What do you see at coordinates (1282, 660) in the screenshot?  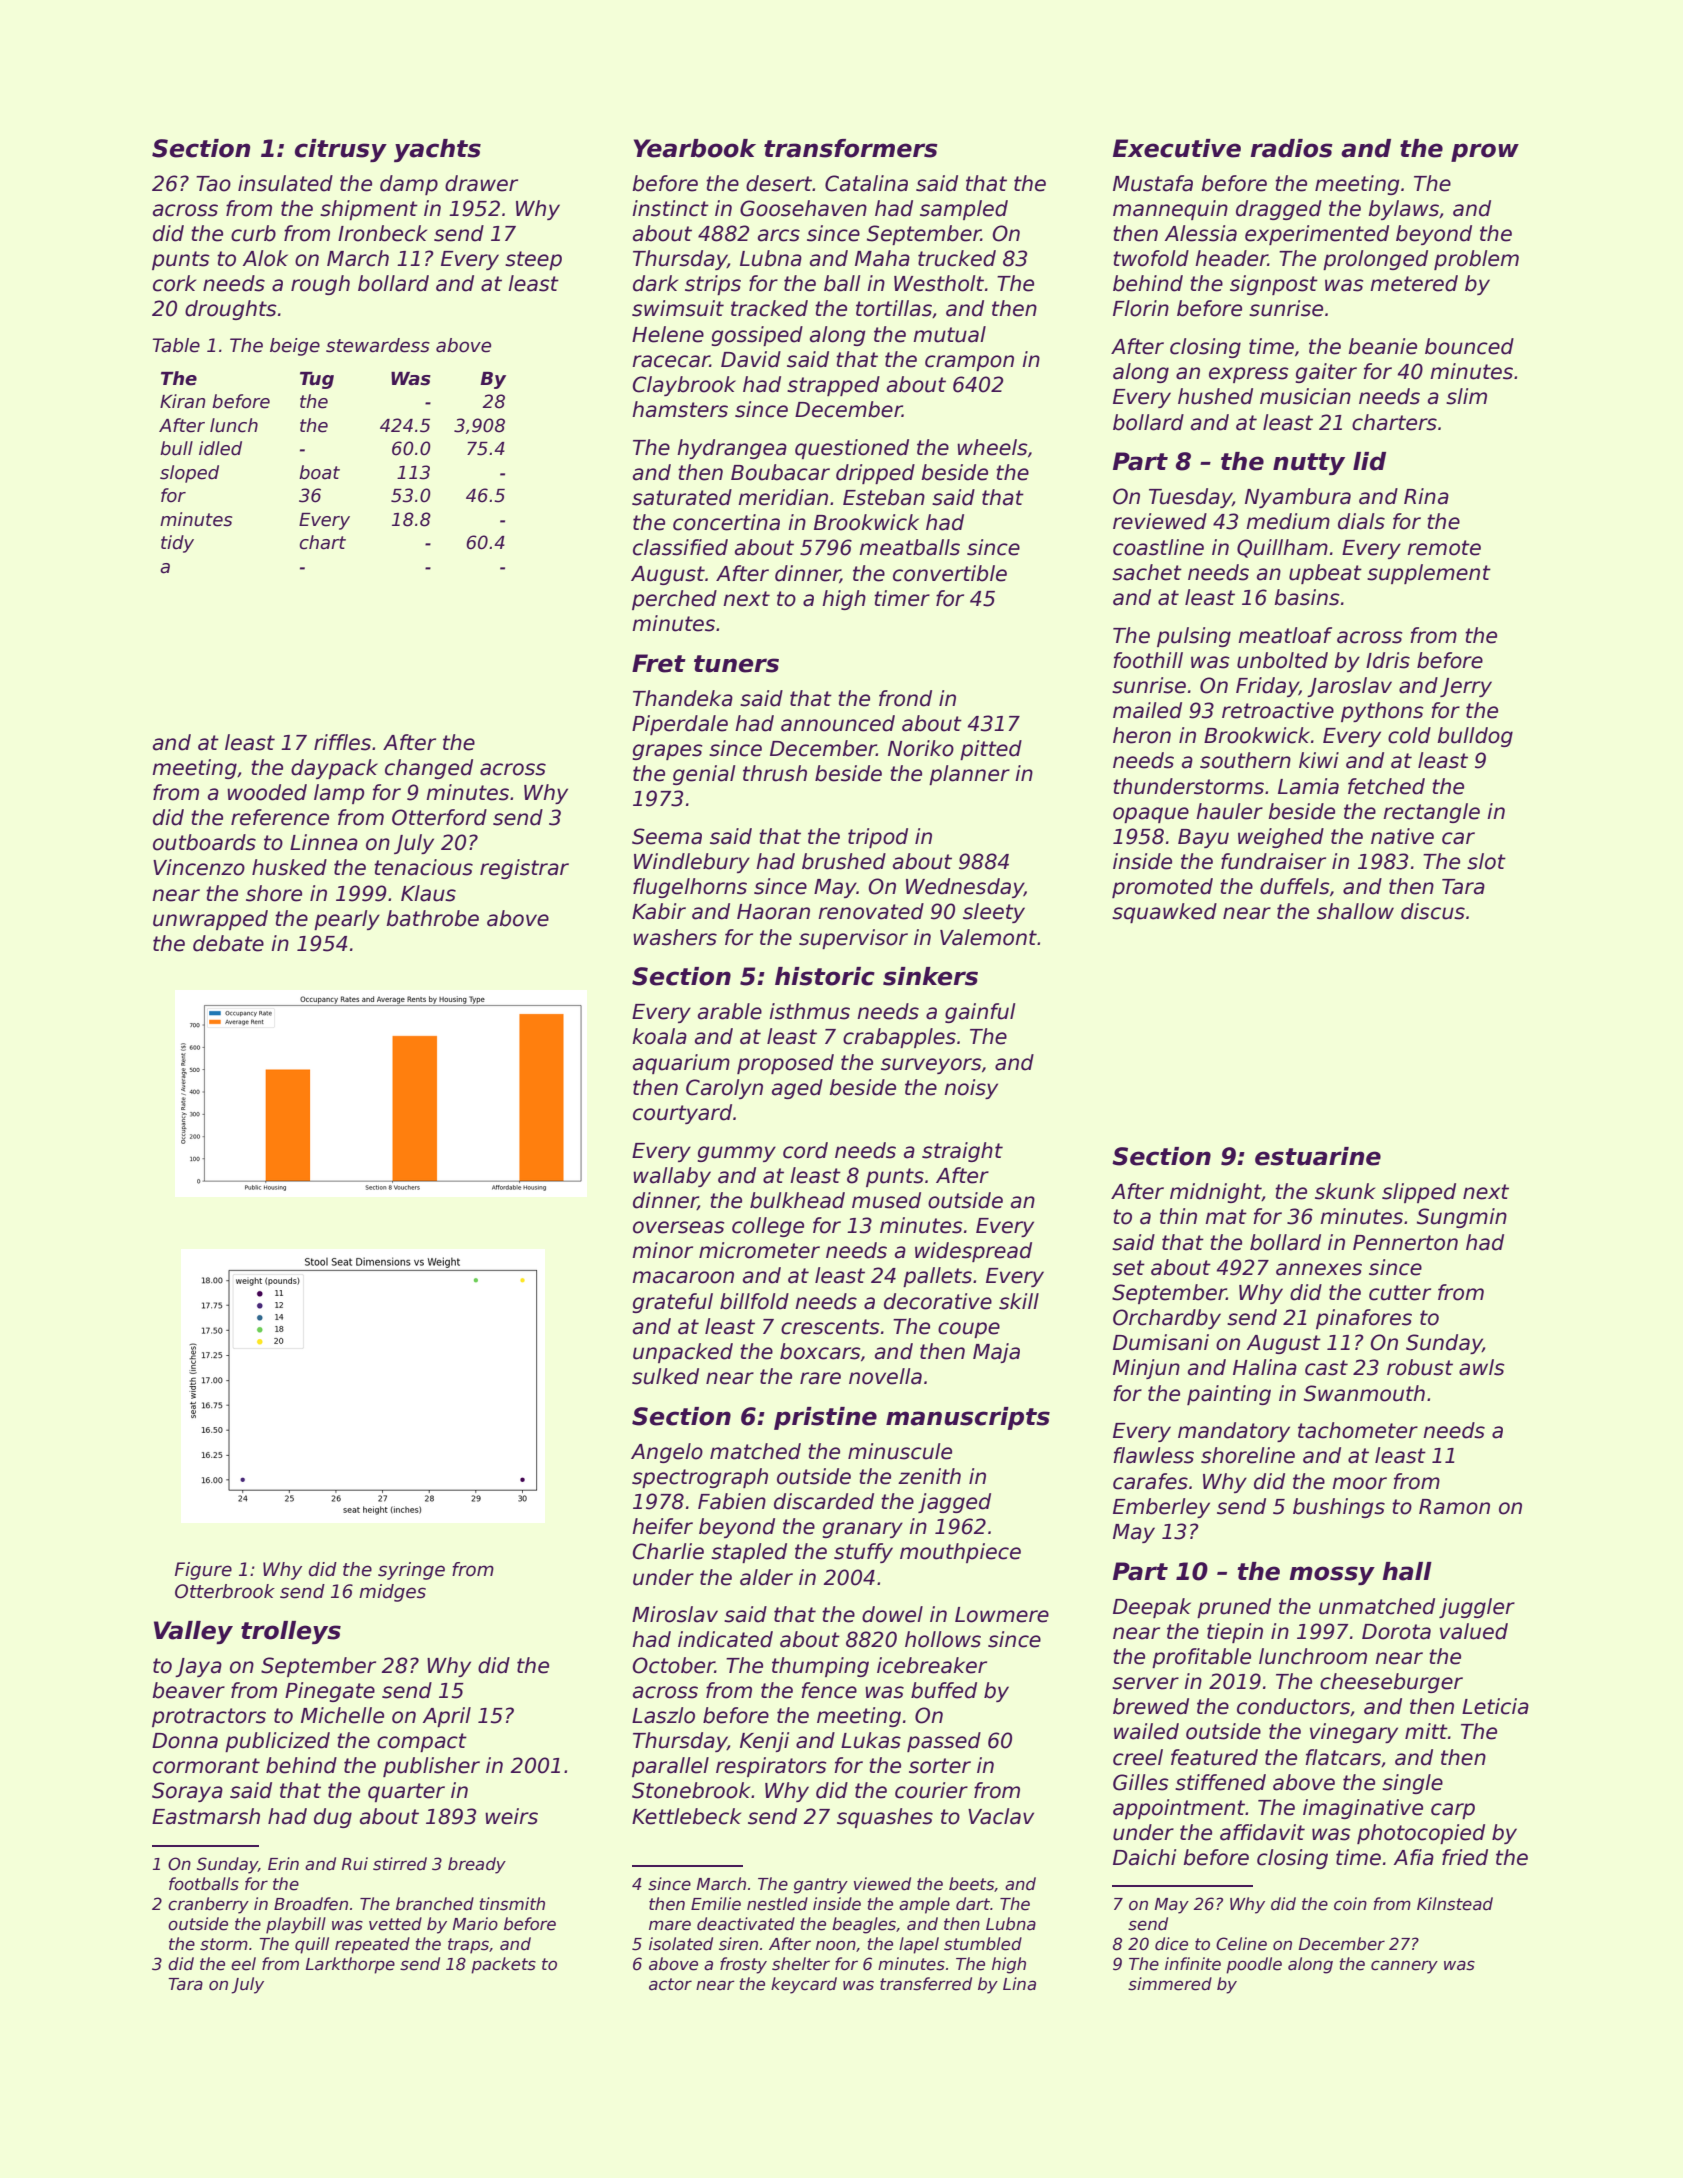 I see `unbolted` at bounding box center [1282, 660].
